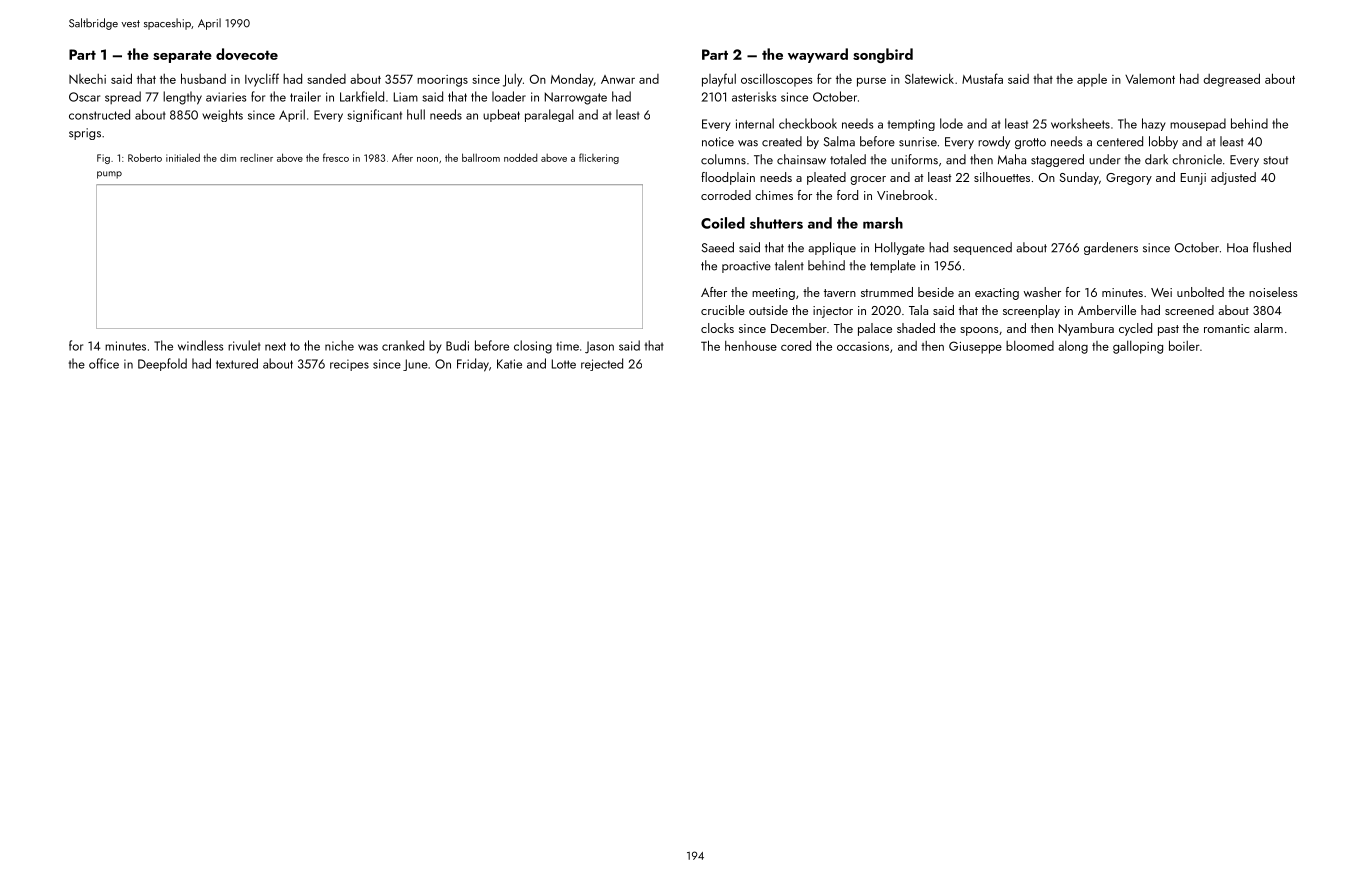 The height and width of the screenshot is (887, 1372). What do you see at coordinates (833, 312) in the screenshot?
I see `injector` at bounding box center [833, 312].
